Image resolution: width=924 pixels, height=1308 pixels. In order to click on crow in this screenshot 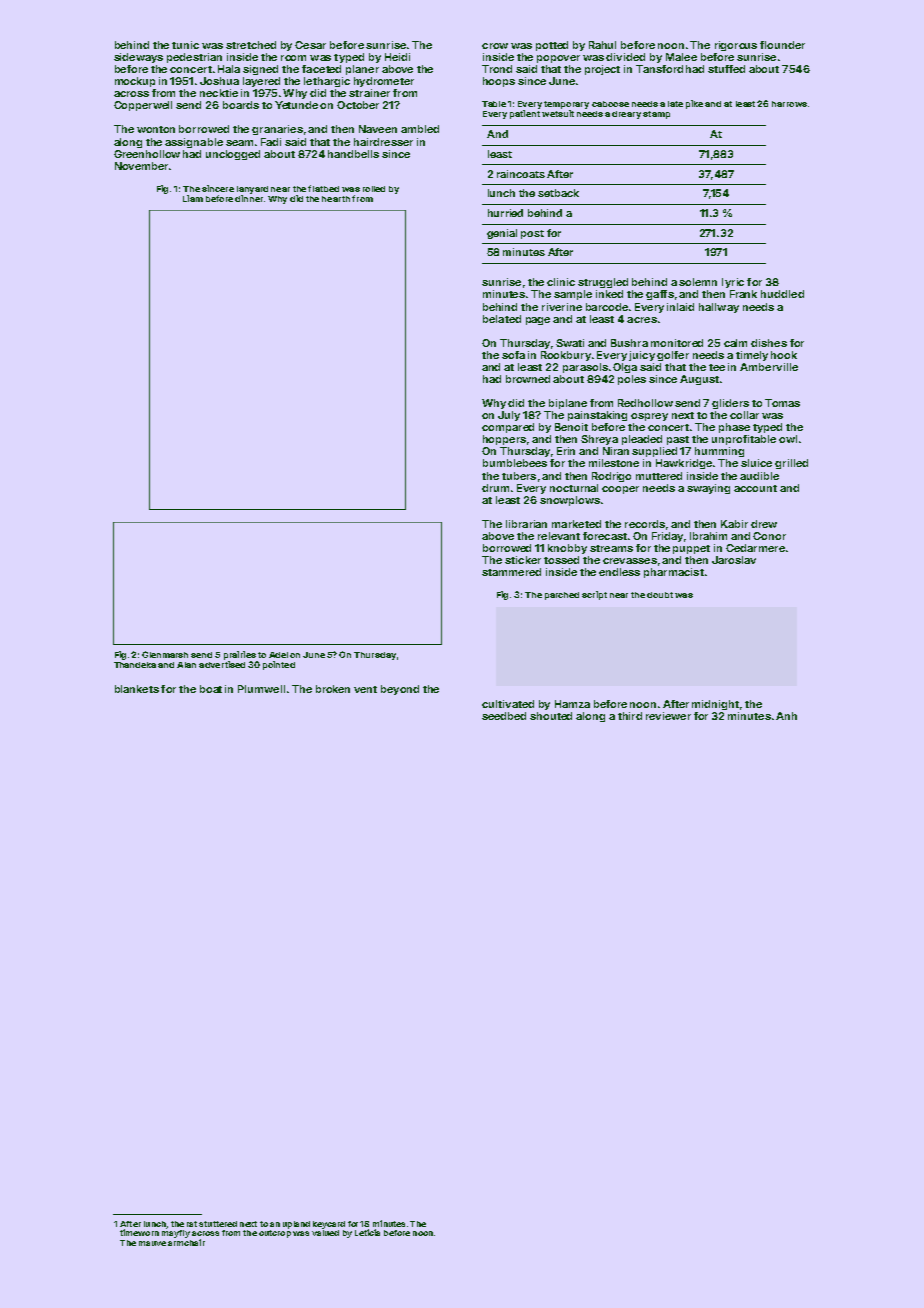, I will do `click(495, 46)`.
